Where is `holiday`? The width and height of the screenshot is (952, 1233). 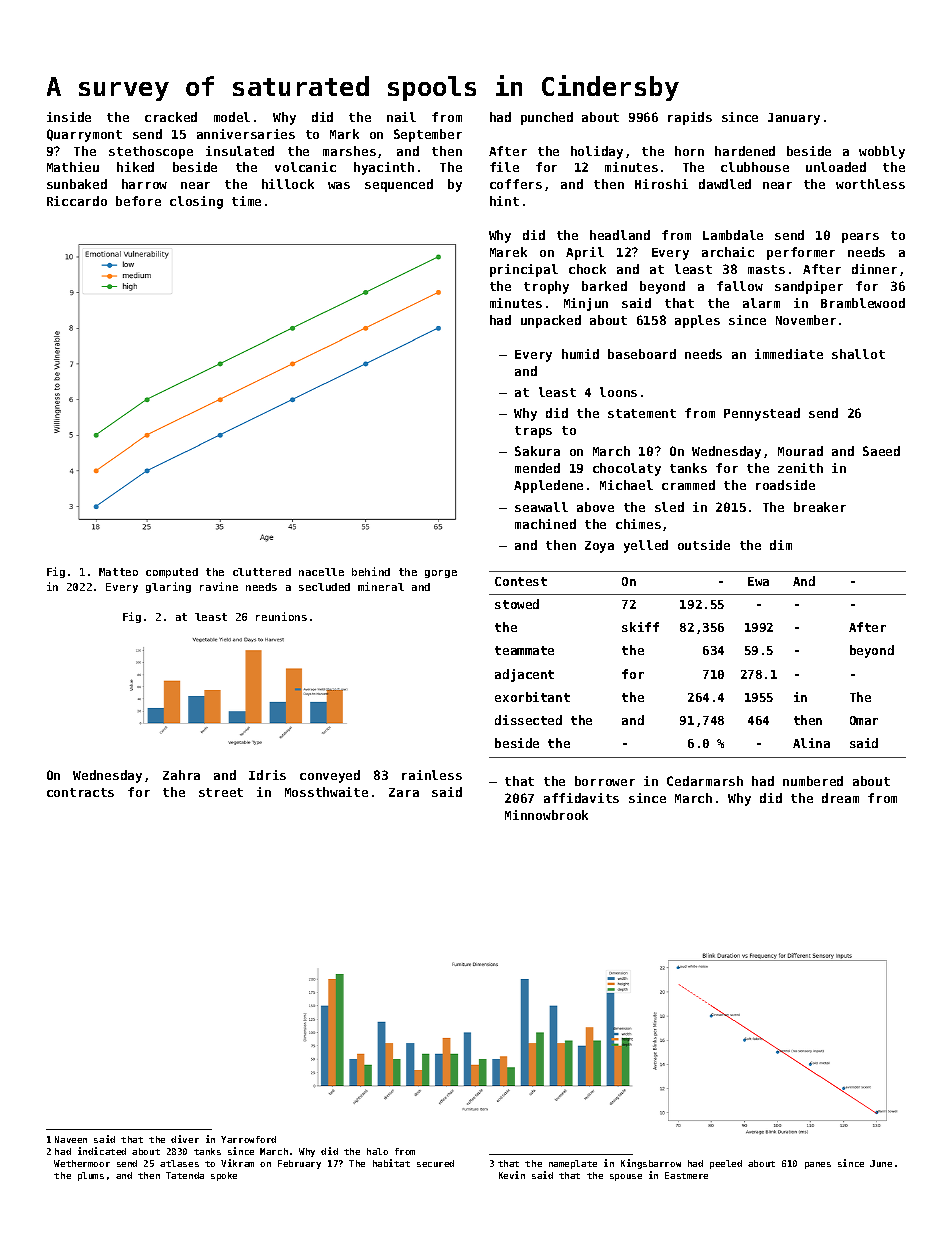 holiday is located at coordinates (597, 152).
